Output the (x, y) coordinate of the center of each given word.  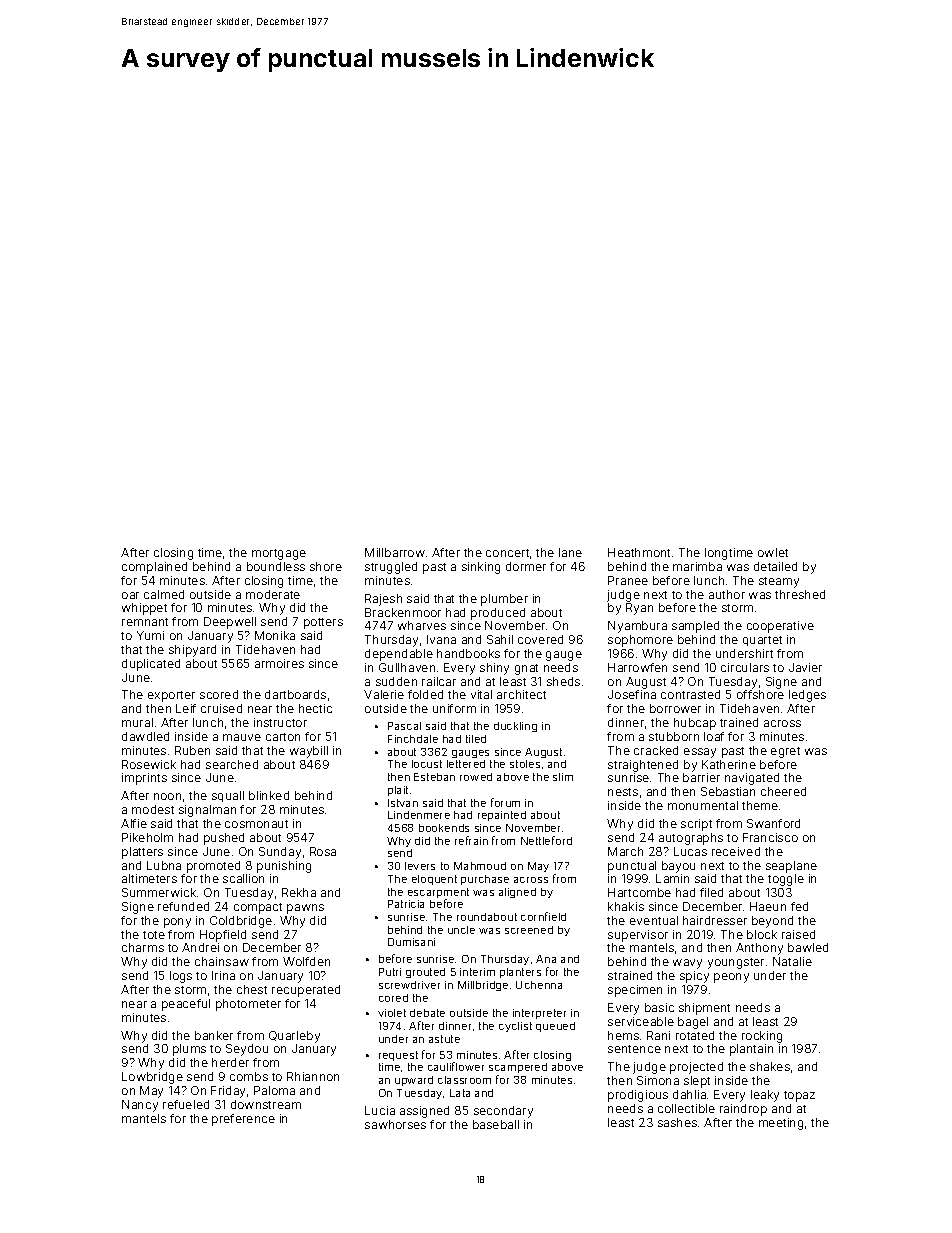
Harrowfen (637, 667)
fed (799, 906)
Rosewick (149, 764)
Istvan (403, 803)
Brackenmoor (403, 612)
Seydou (247, 1050)
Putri (390, 972)
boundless (276, 566)
